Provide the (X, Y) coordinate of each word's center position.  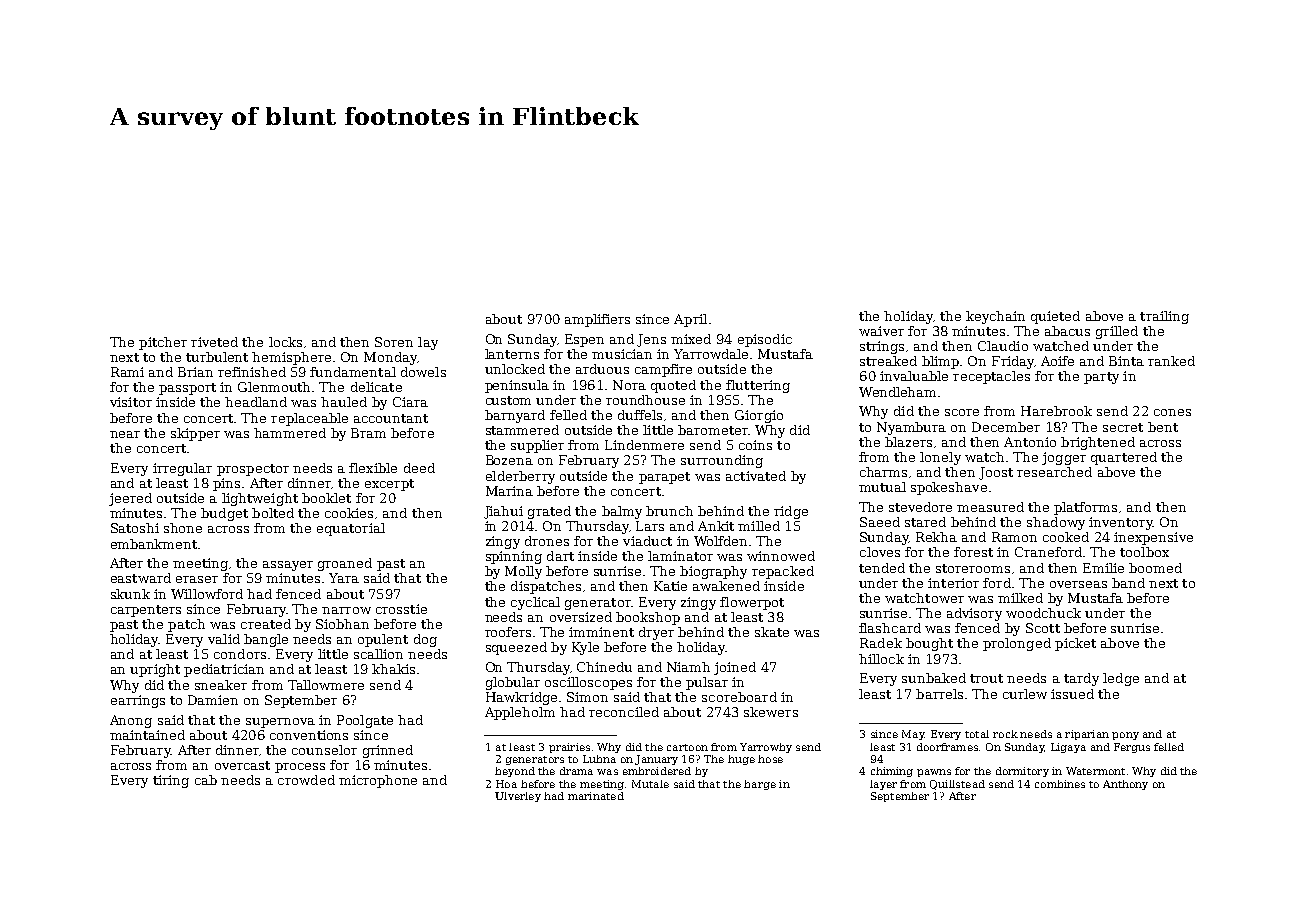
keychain (995, 317)
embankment (154, 544)
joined (735, 668)
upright (155, 670)
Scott (1043, 628)
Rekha (936, 537)
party (1101, 378)
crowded (306, 780)
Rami (127, 372)
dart (560, 556)
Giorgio (759, 416)
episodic (765, 340)
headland (256, 402)
